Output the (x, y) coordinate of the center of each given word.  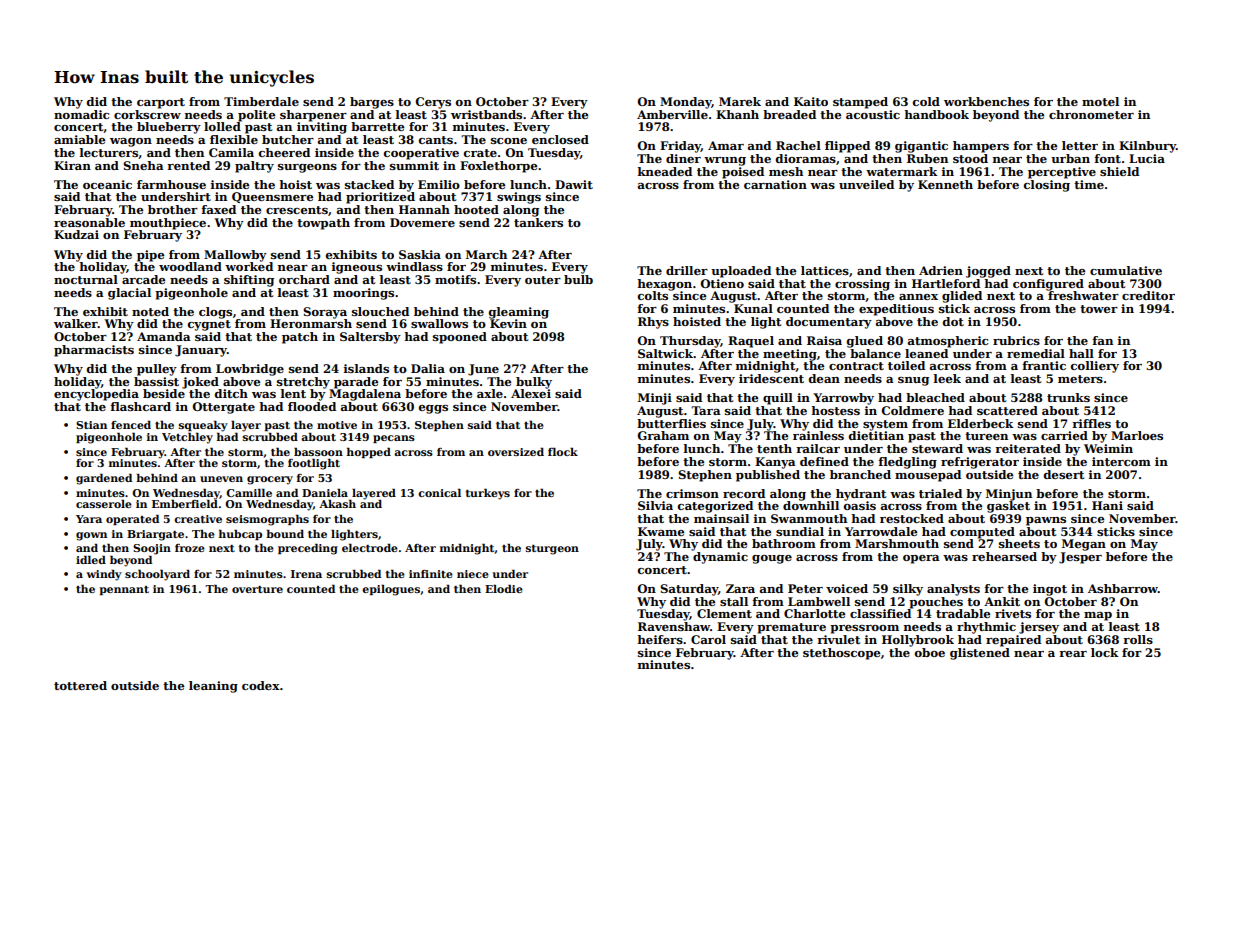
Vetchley (187, 438)
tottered (80, 685)
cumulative (1126, 270)
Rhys (653, 323)
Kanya (775, 463)
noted (150, 311)
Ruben (927, 158)
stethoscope (841, 654)
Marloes (1137, 435)
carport (161, 103)
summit (414, 165)
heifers (660, 639)
